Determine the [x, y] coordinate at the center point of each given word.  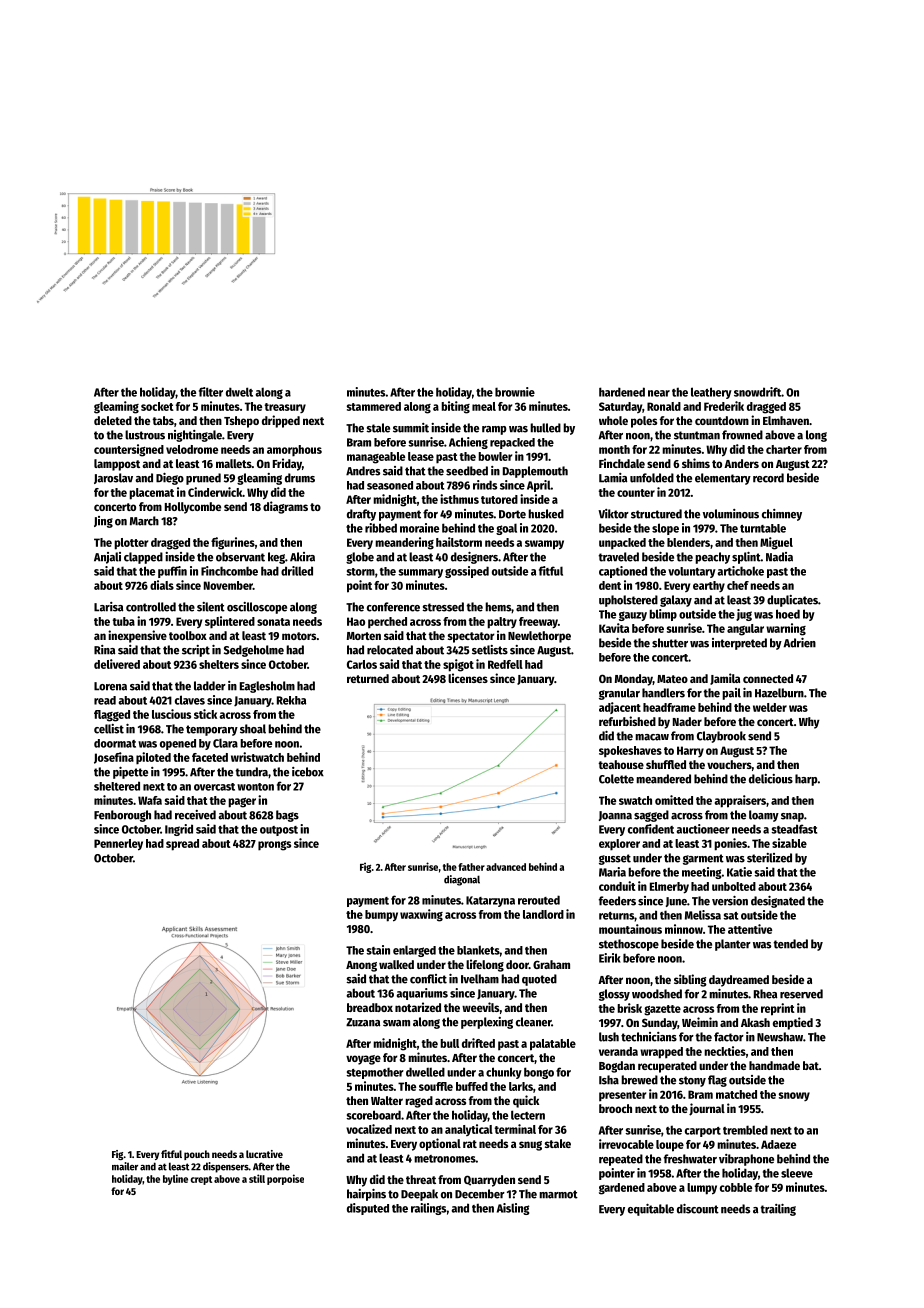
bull [449, 1043]
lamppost [117, 465]
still [257, 1178]
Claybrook [721, 737]
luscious [171, 714]
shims [696, 463]
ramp [494, 430]
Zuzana [363, 1022]
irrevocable [626, 1144]
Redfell [505, 664]
